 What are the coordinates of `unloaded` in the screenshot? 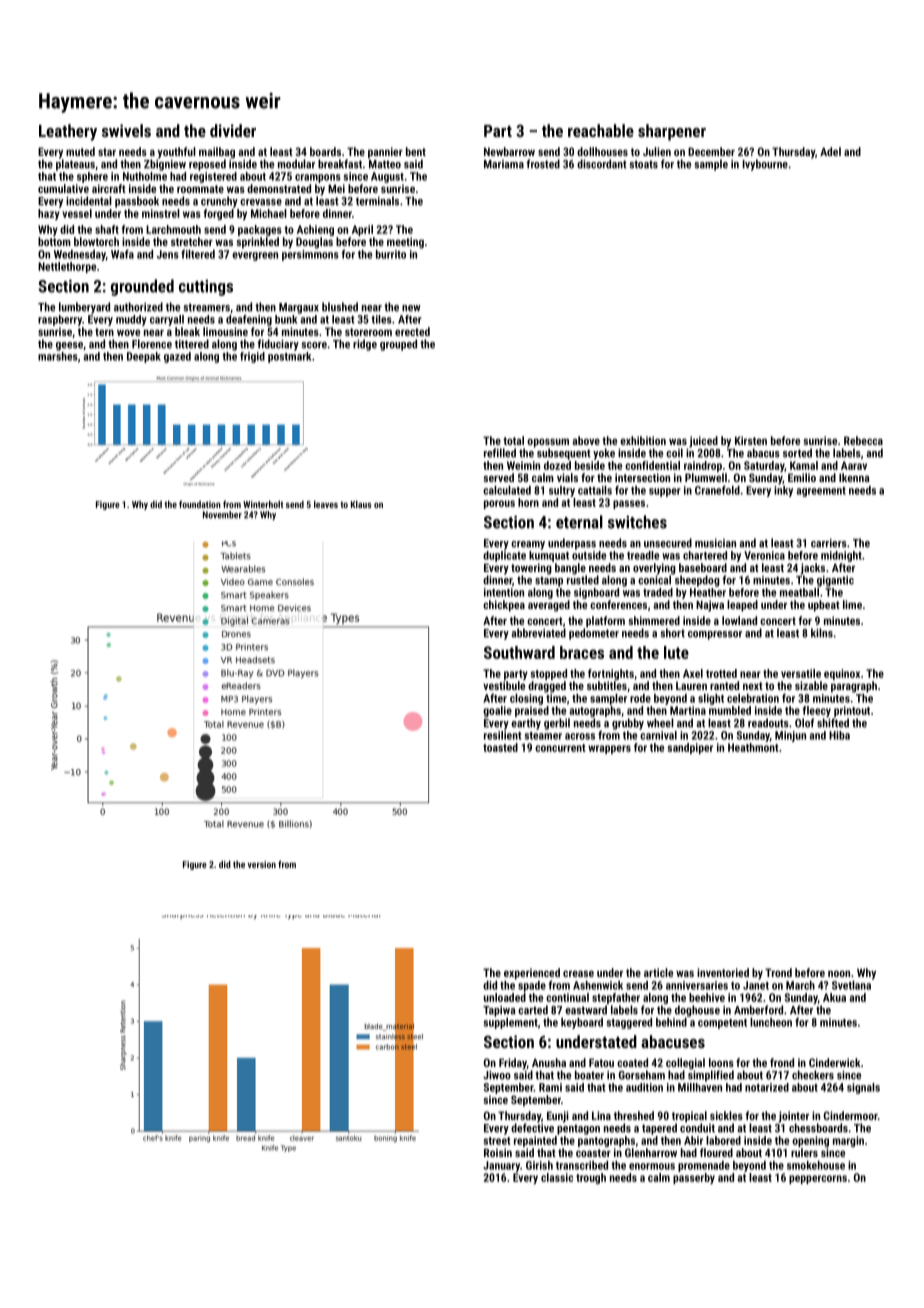 It's located at (505, 997).
